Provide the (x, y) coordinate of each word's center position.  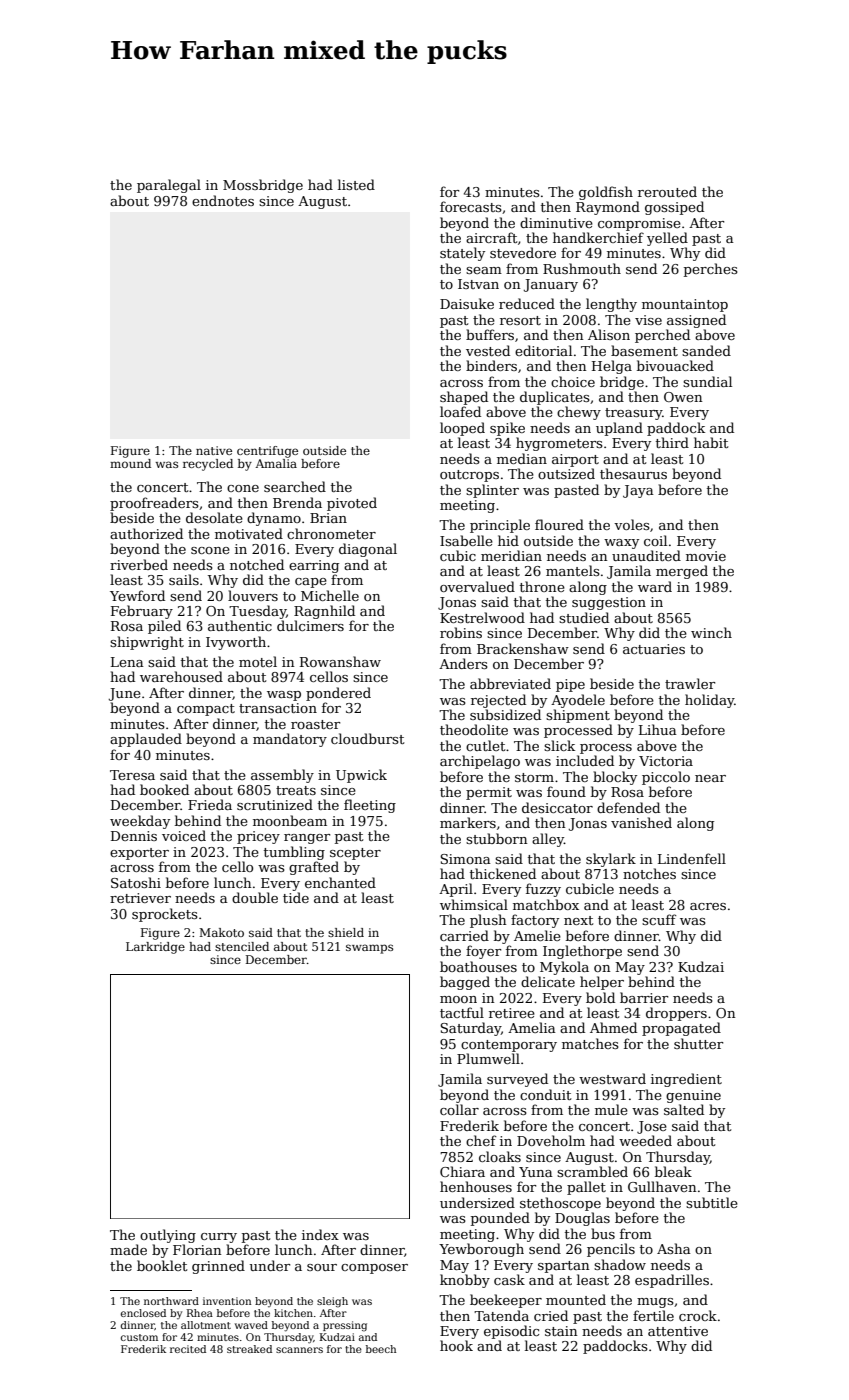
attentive (678, 1331)
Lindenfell (692, 858)
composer (374, 1269)
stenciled (242, 946)
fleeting (370, 806)
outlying (168, 1236)
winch (711, 632)
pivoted (352, 504)
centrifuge (267, 452)
